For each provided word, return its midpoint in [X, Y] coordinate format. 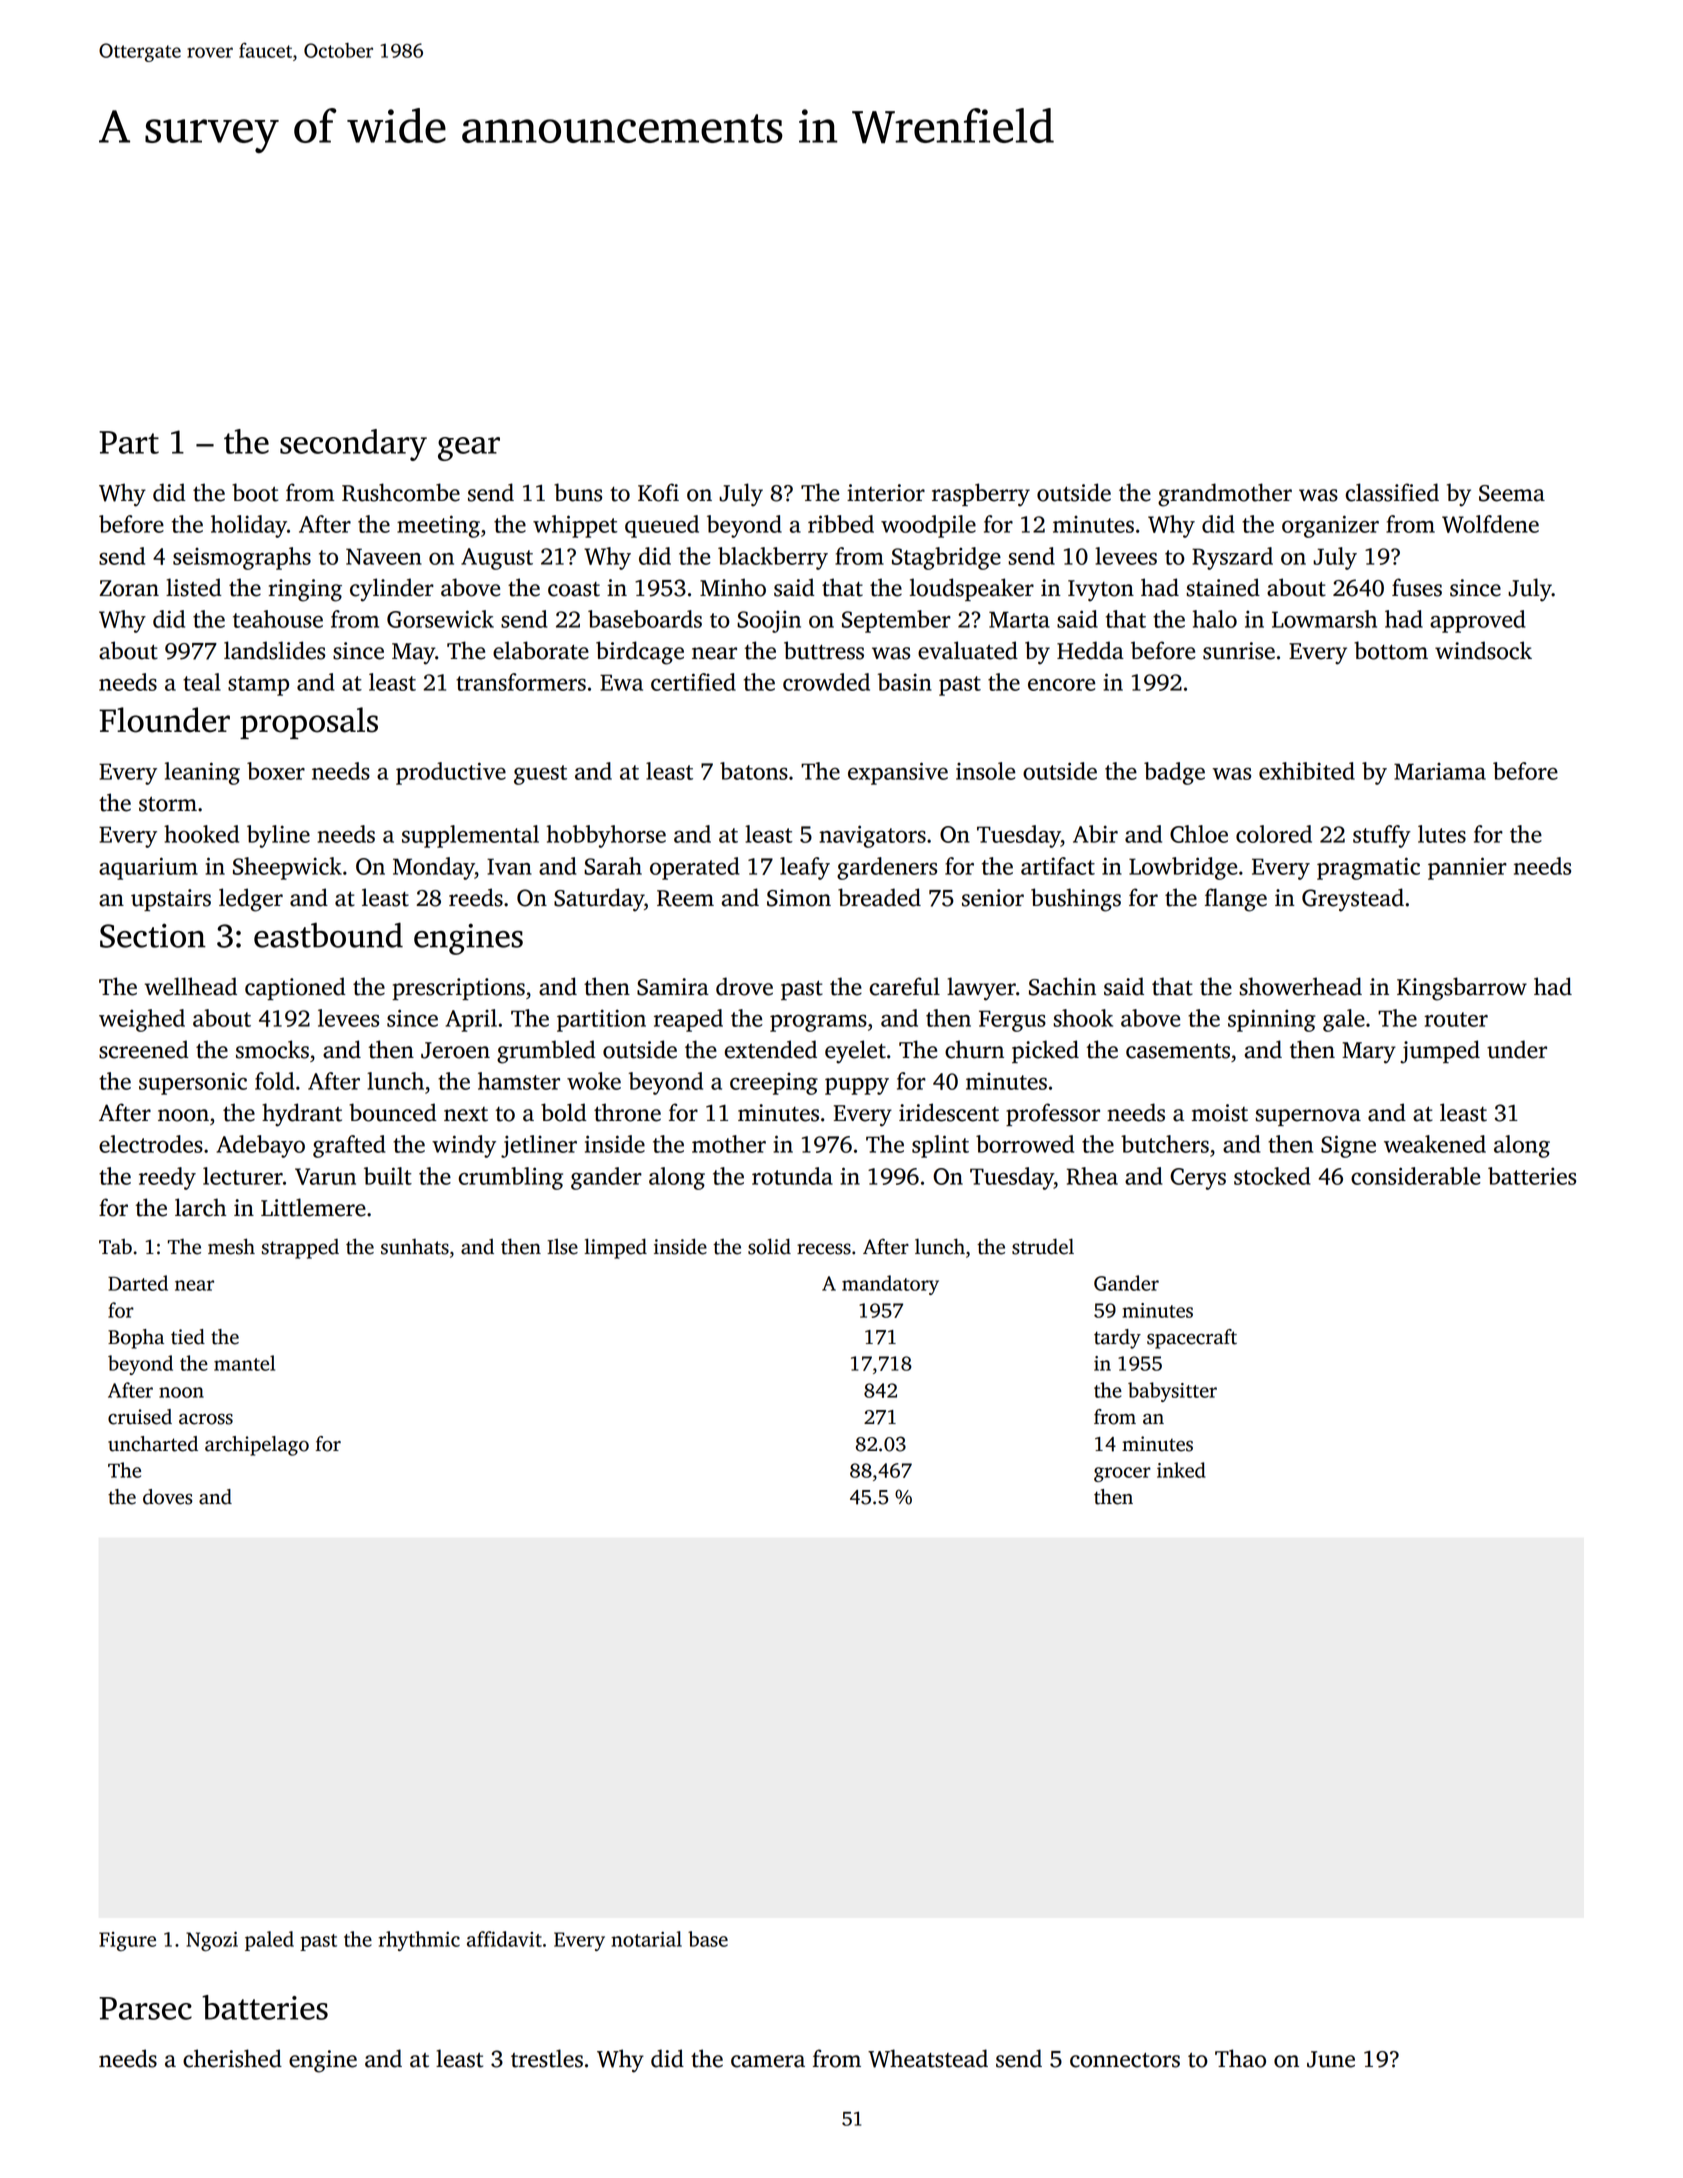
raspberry [981, 495]
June [1331, 2059]
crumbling [511, 1178]
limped [615, 1248]
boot [255, 492]
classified [1392, 492]
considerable [1415, 1176]
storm [168, 804]
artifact [1058, 866]
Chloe [1199, 834]
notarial [646, 1939]
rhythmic [419, 1941]
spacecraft [1192, 1339]
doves [167, 1497]
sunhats [415, 1247]
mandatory [890, 1285]
